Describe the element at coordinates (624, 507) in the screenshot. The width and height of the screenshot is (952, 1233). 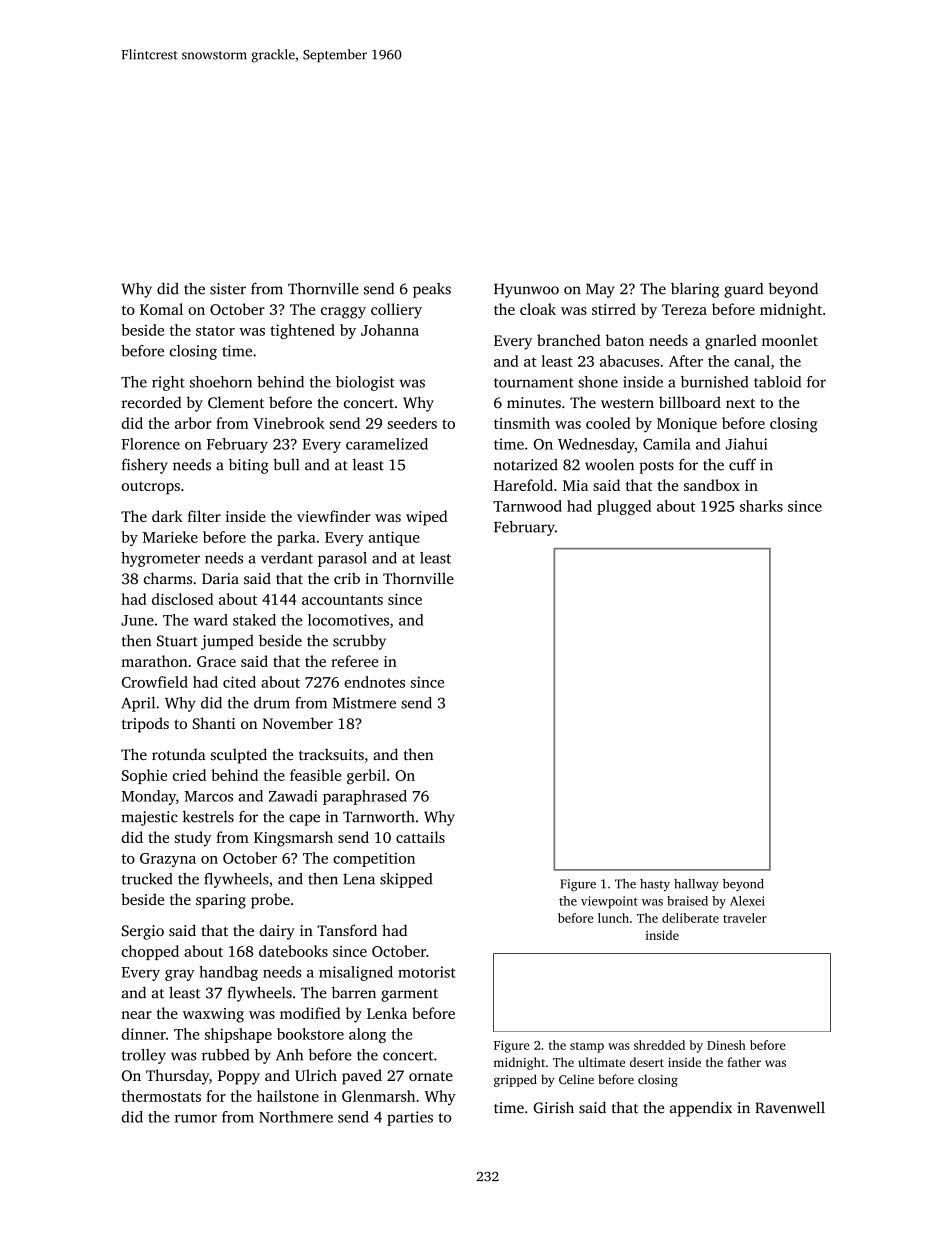
I see `plugged` at that location.
